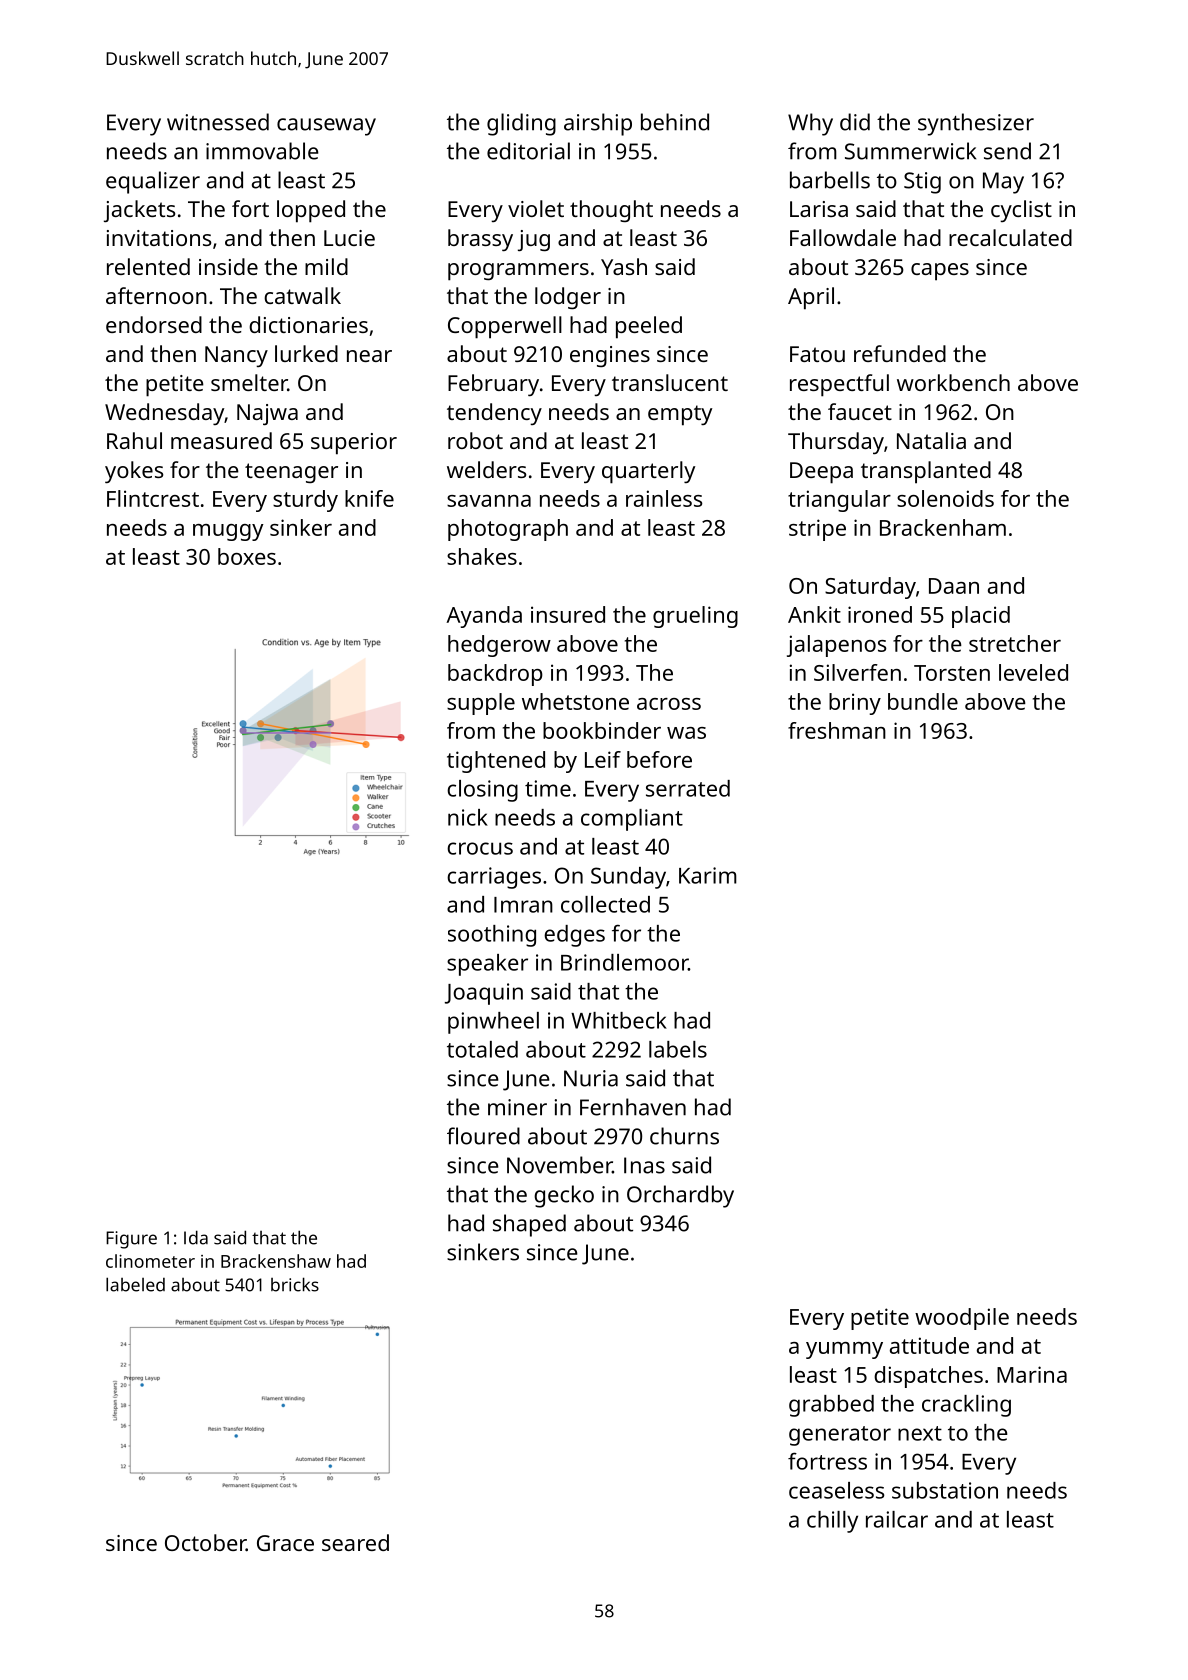 This screenshot has height=1680, width=1188. Describe the element at coordinates (953, 382) in the screenshot. I see `workbench` at that location.
